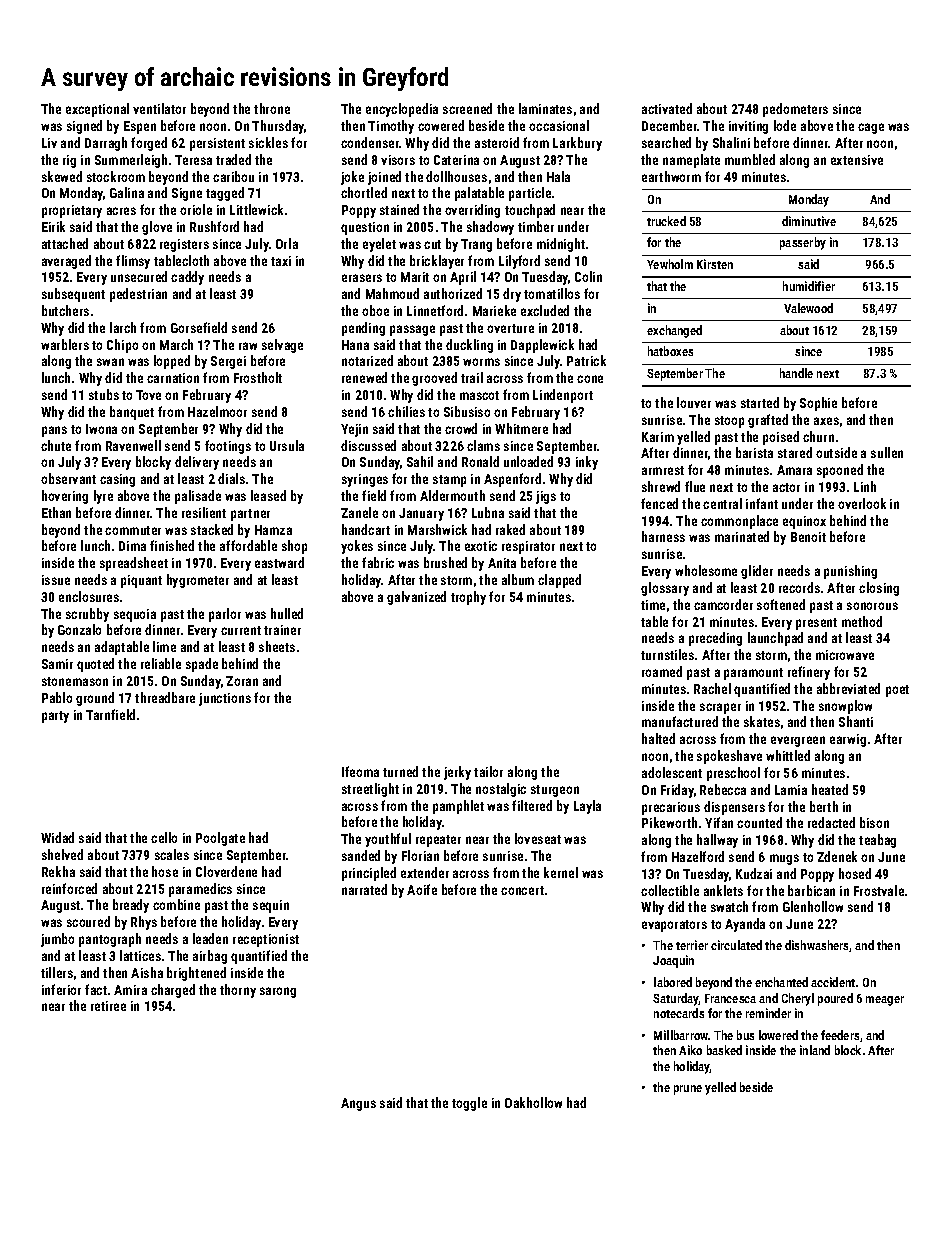  I want to click on halted, so click(658, 738).
